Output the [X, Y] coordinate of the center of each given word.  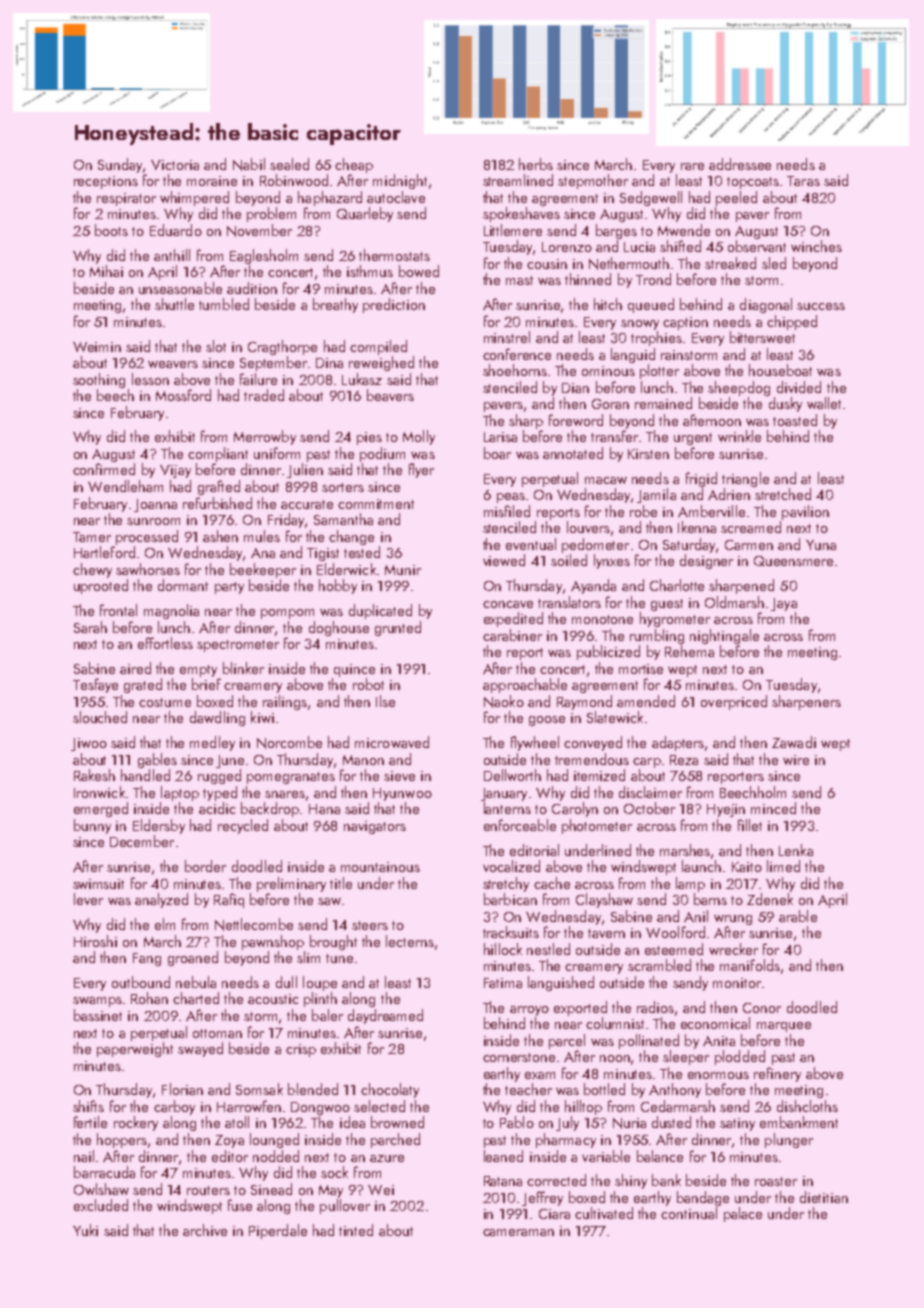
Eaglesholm [264, 256]
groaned [193, 958]
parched [395, 1140]
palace [743, 1214]
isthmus [370, 271]
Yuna [821, 545]
